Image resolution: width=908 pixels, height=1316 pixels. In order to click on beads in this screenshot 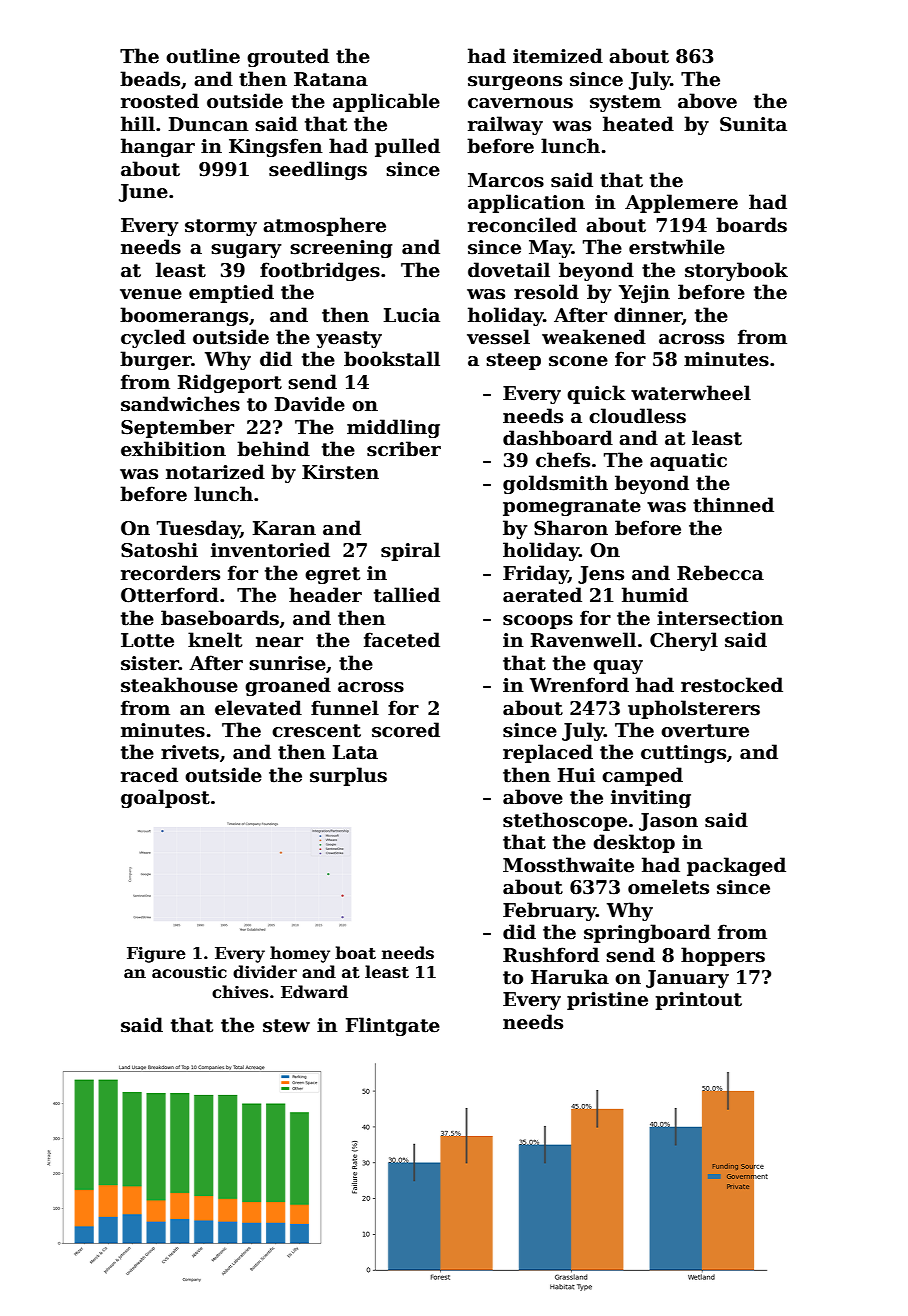, I will do `click(150, 79)`.
